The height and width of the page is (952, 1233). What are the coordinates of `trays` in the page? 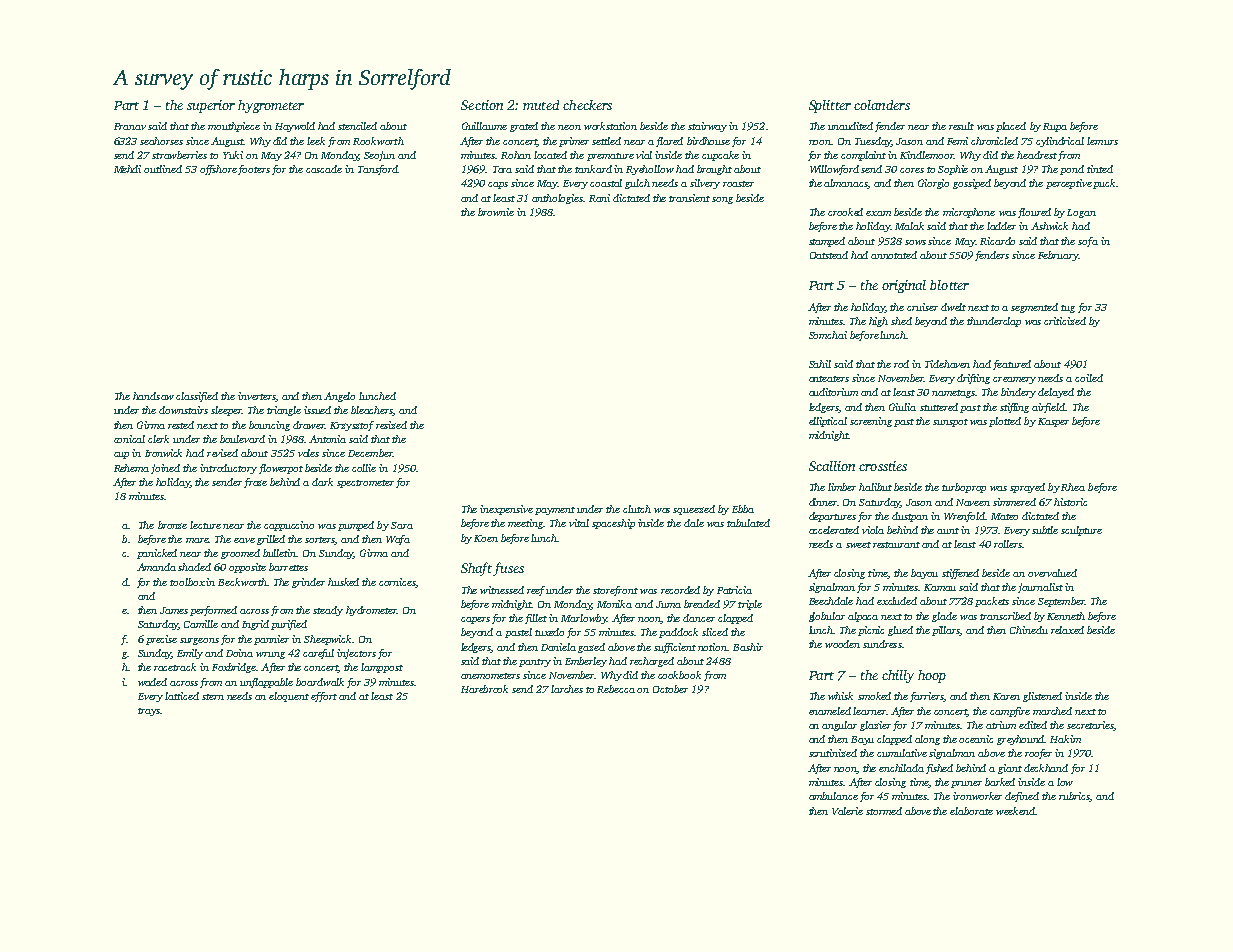 It's located at (149, 712).
